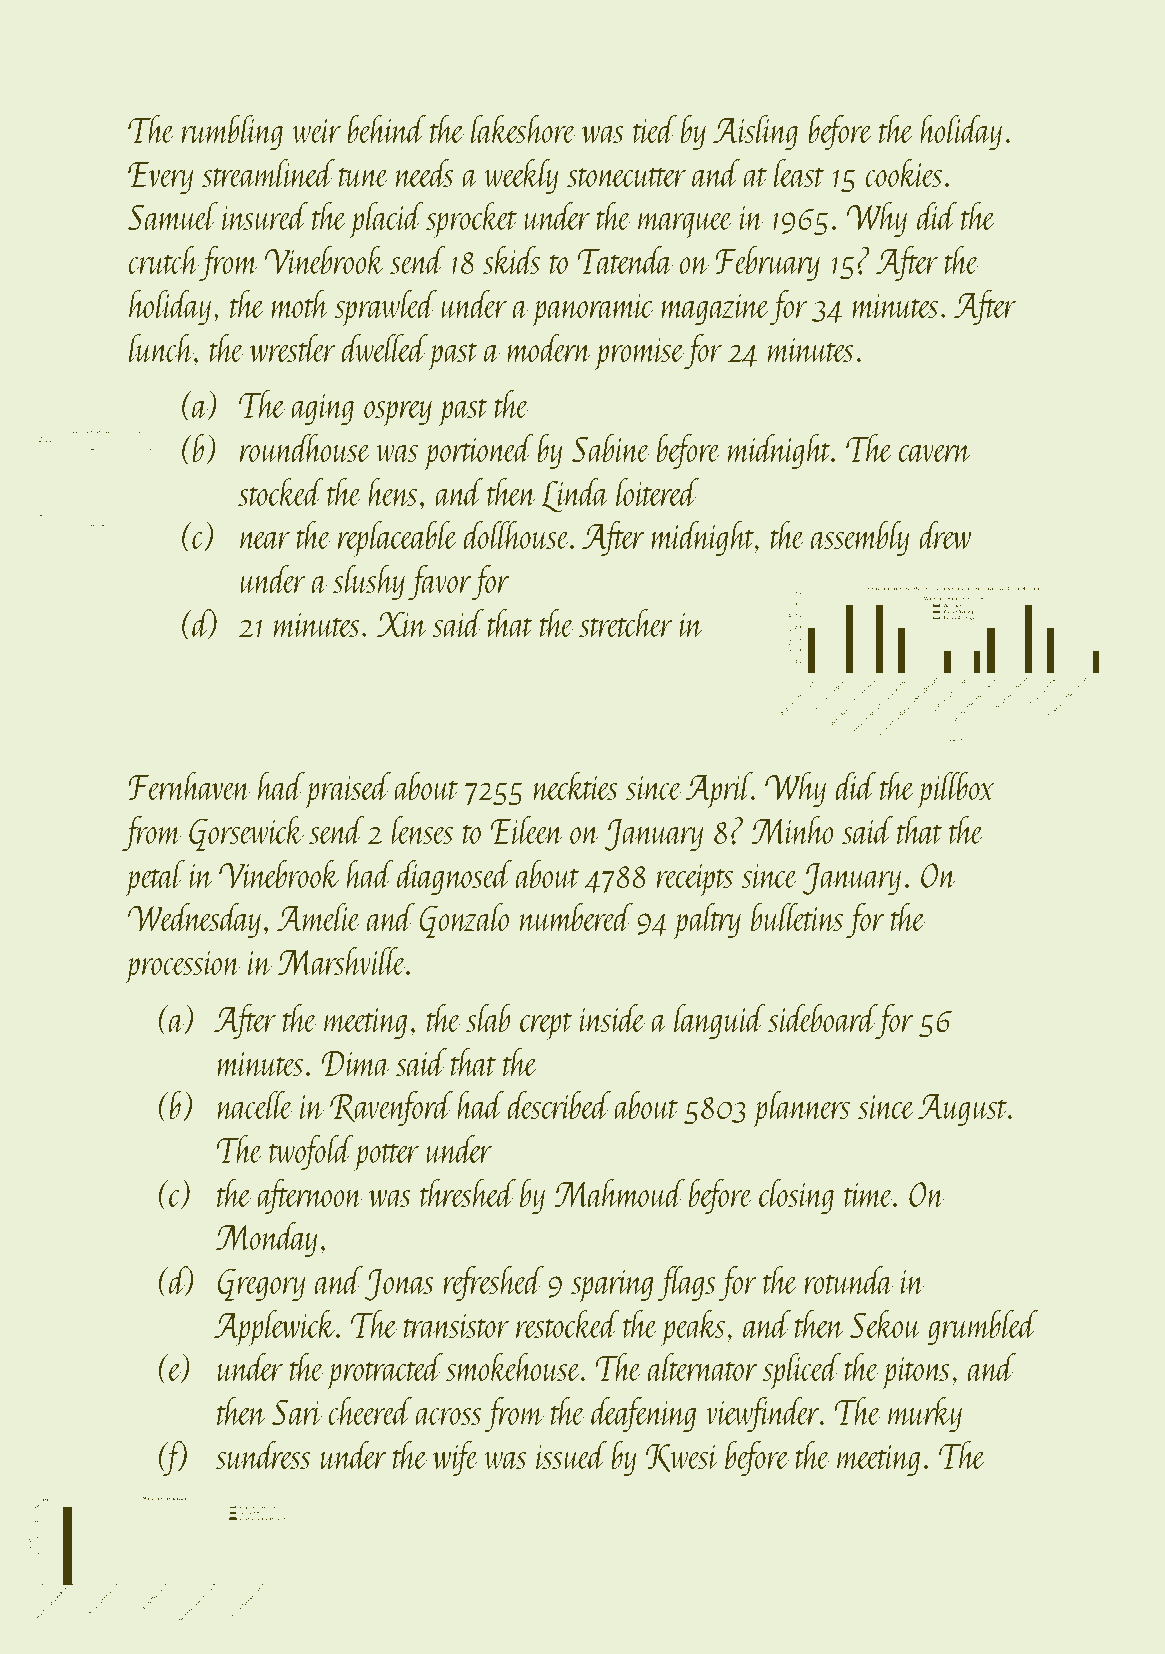  Describe the element at coordinates (527, 829) in the page. I see `Eileen` at that location.
